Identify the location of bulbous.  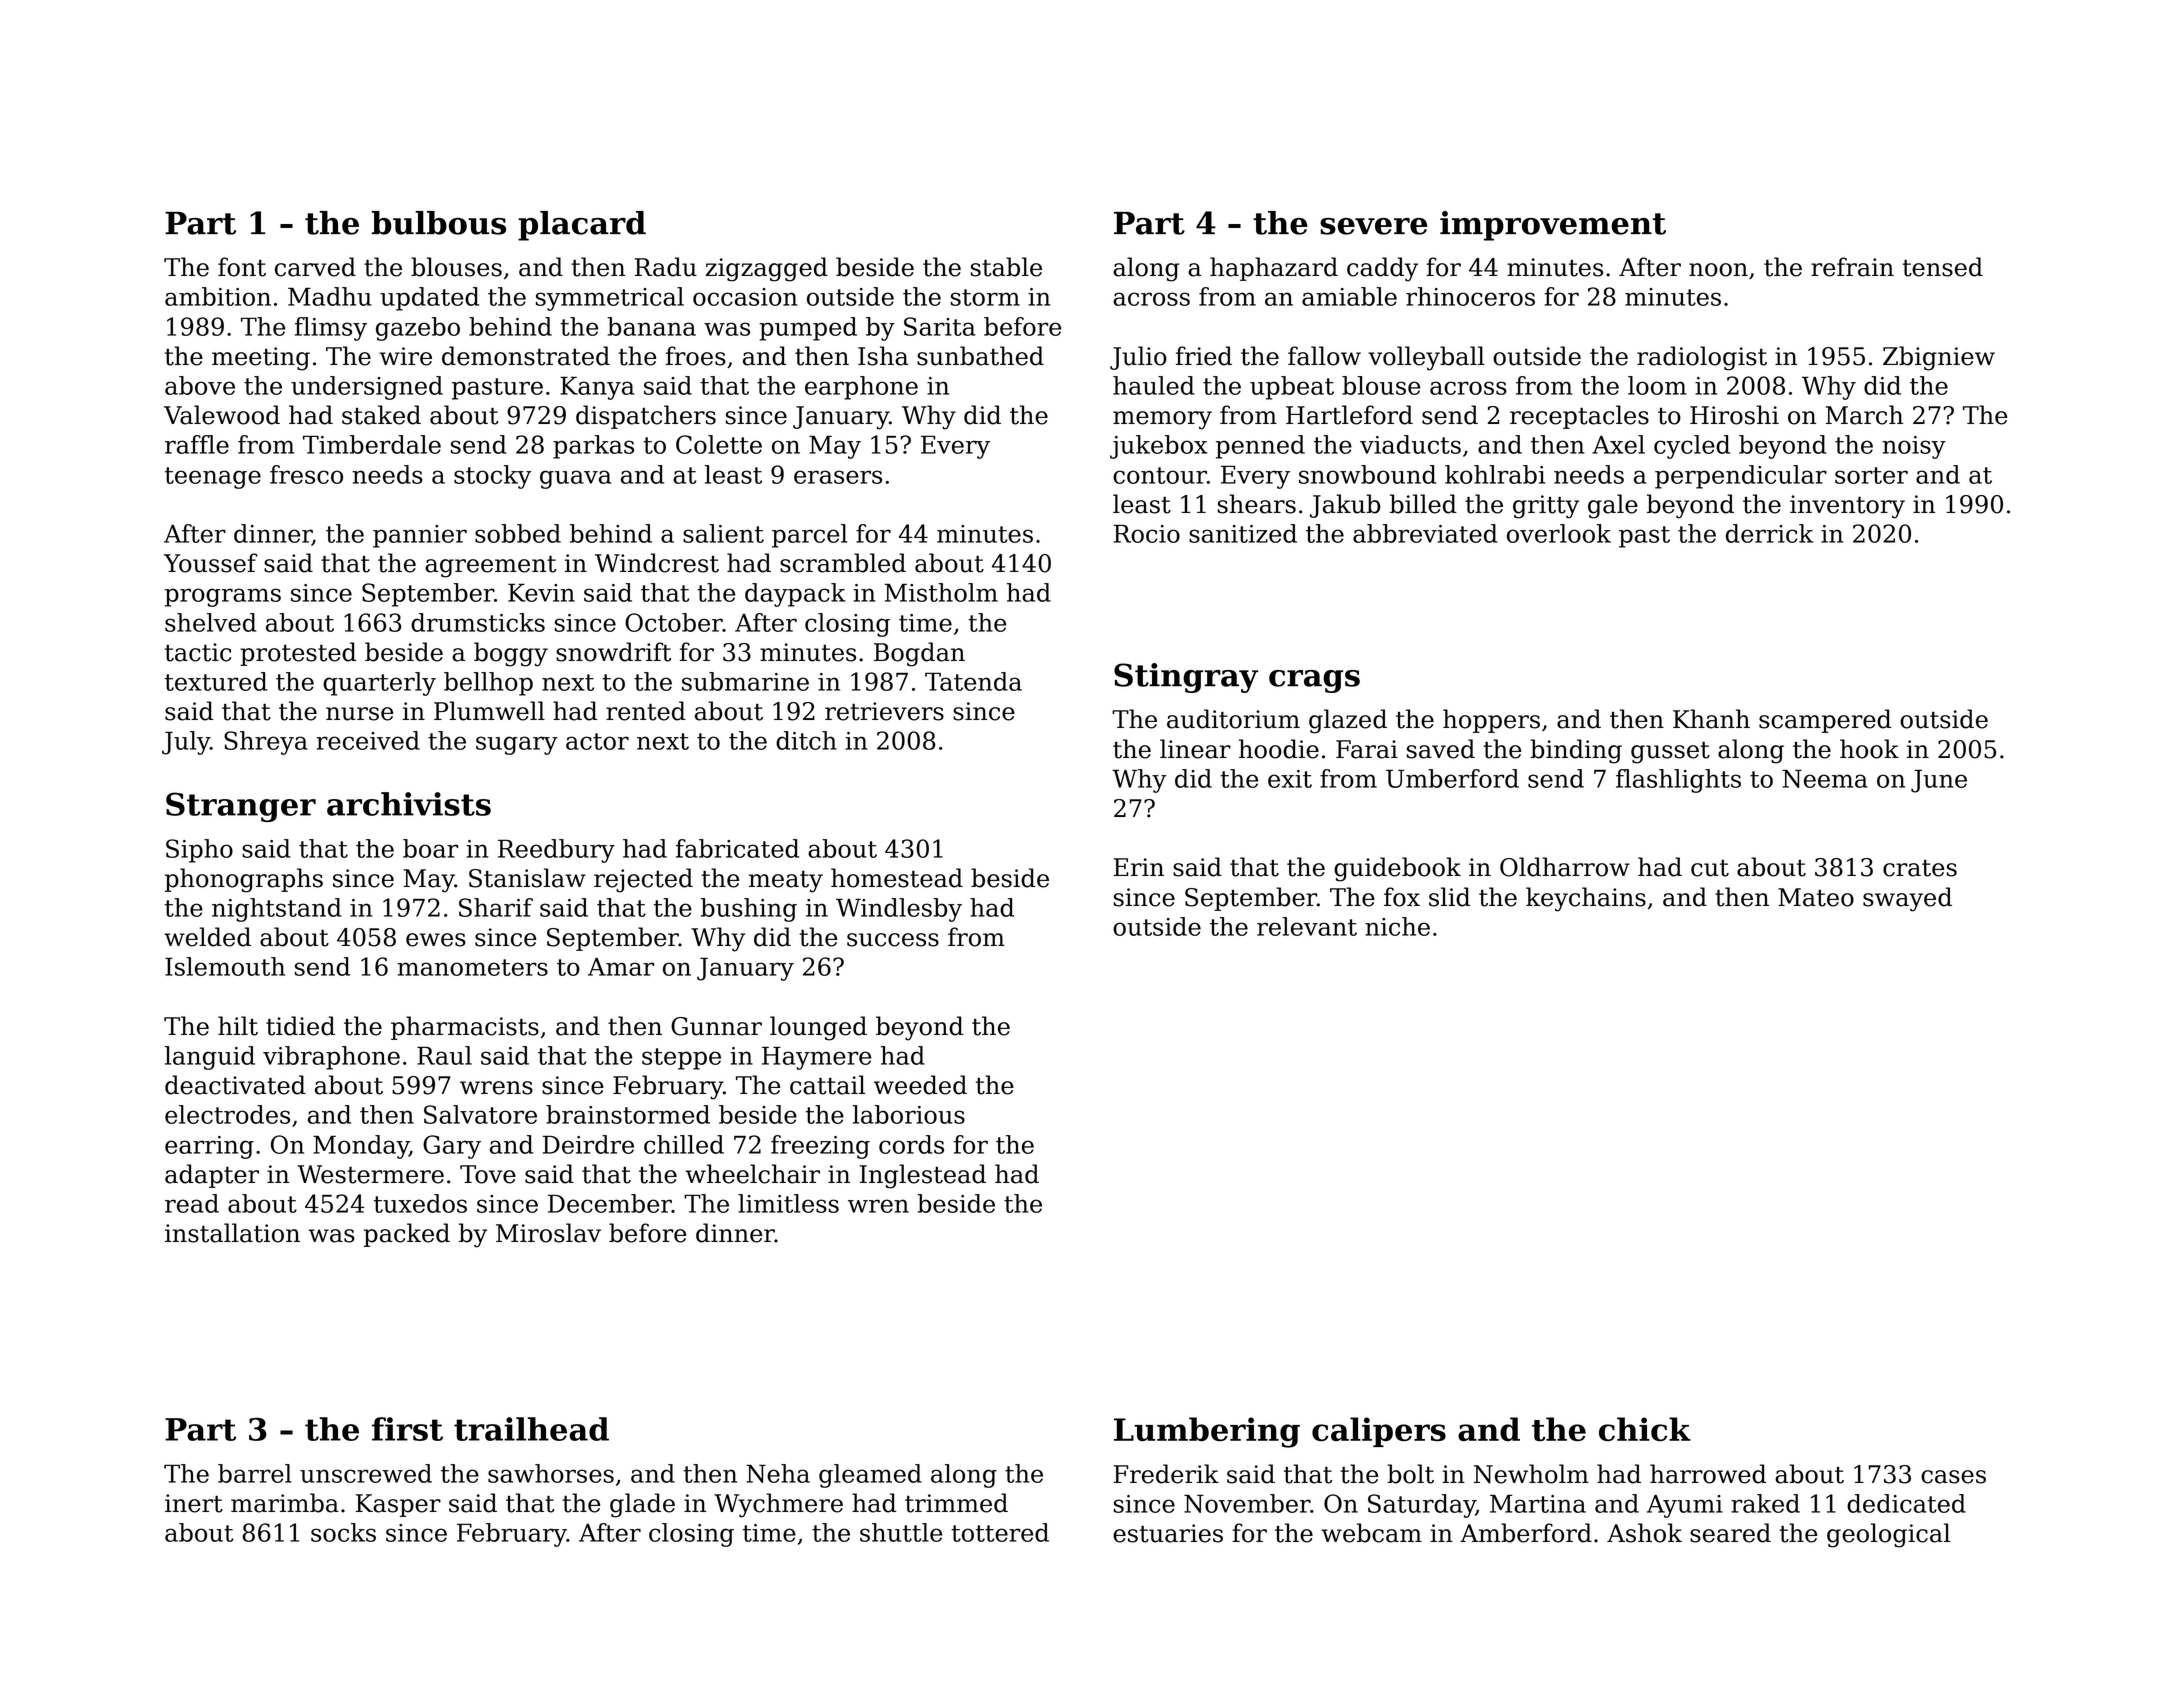
(439, 223).
